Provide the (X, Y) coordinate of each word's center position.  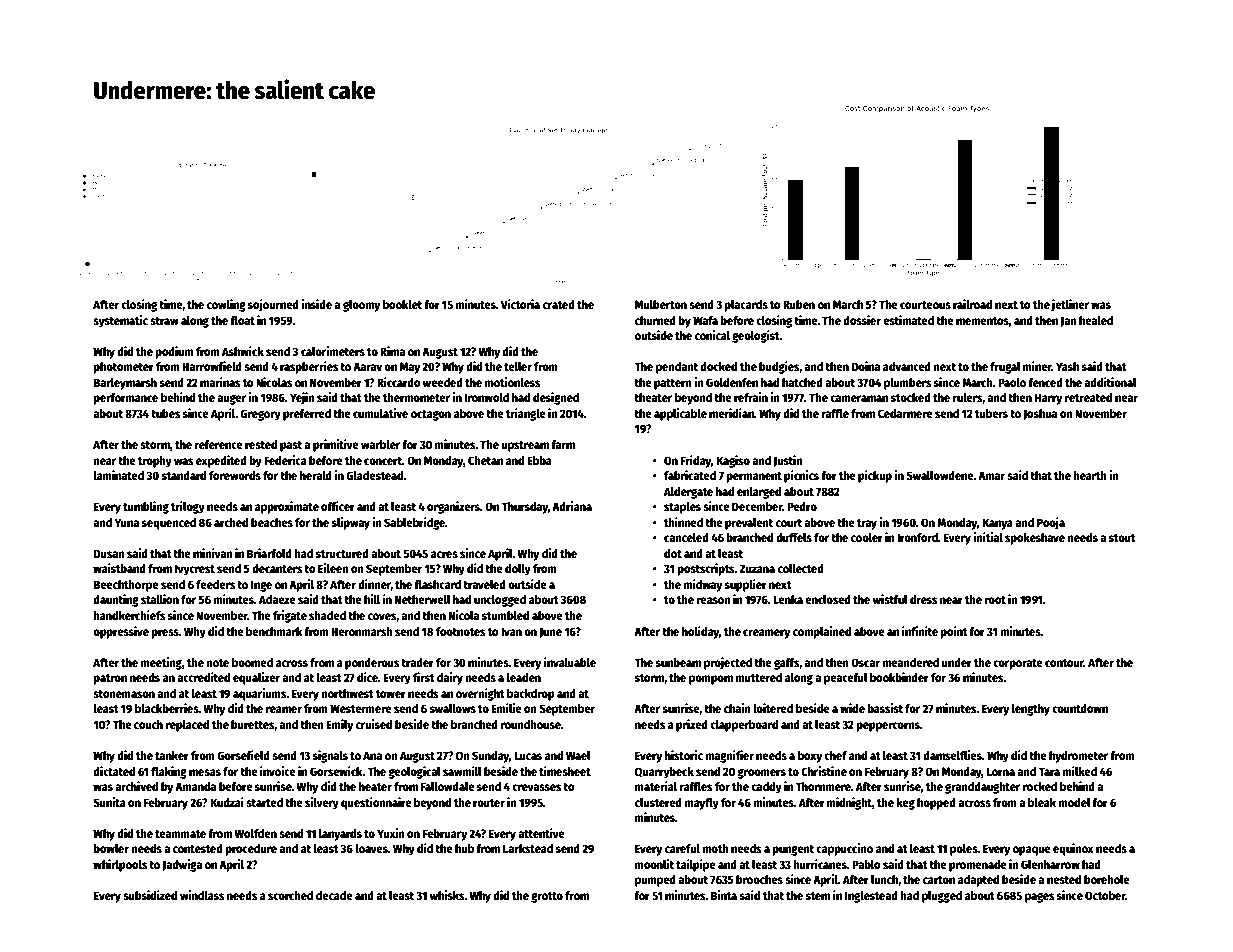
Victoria (520, 304)
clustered (658, 802)
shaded (327, 615)
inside (316, 304)
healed (1096, 320)
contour (1064, 663)
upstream (525, 446)
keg (905, 804)
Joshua (1040, 414)
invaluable (570, 662)
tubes (165, 413)
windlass (202, 895)
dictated (114, 771)
